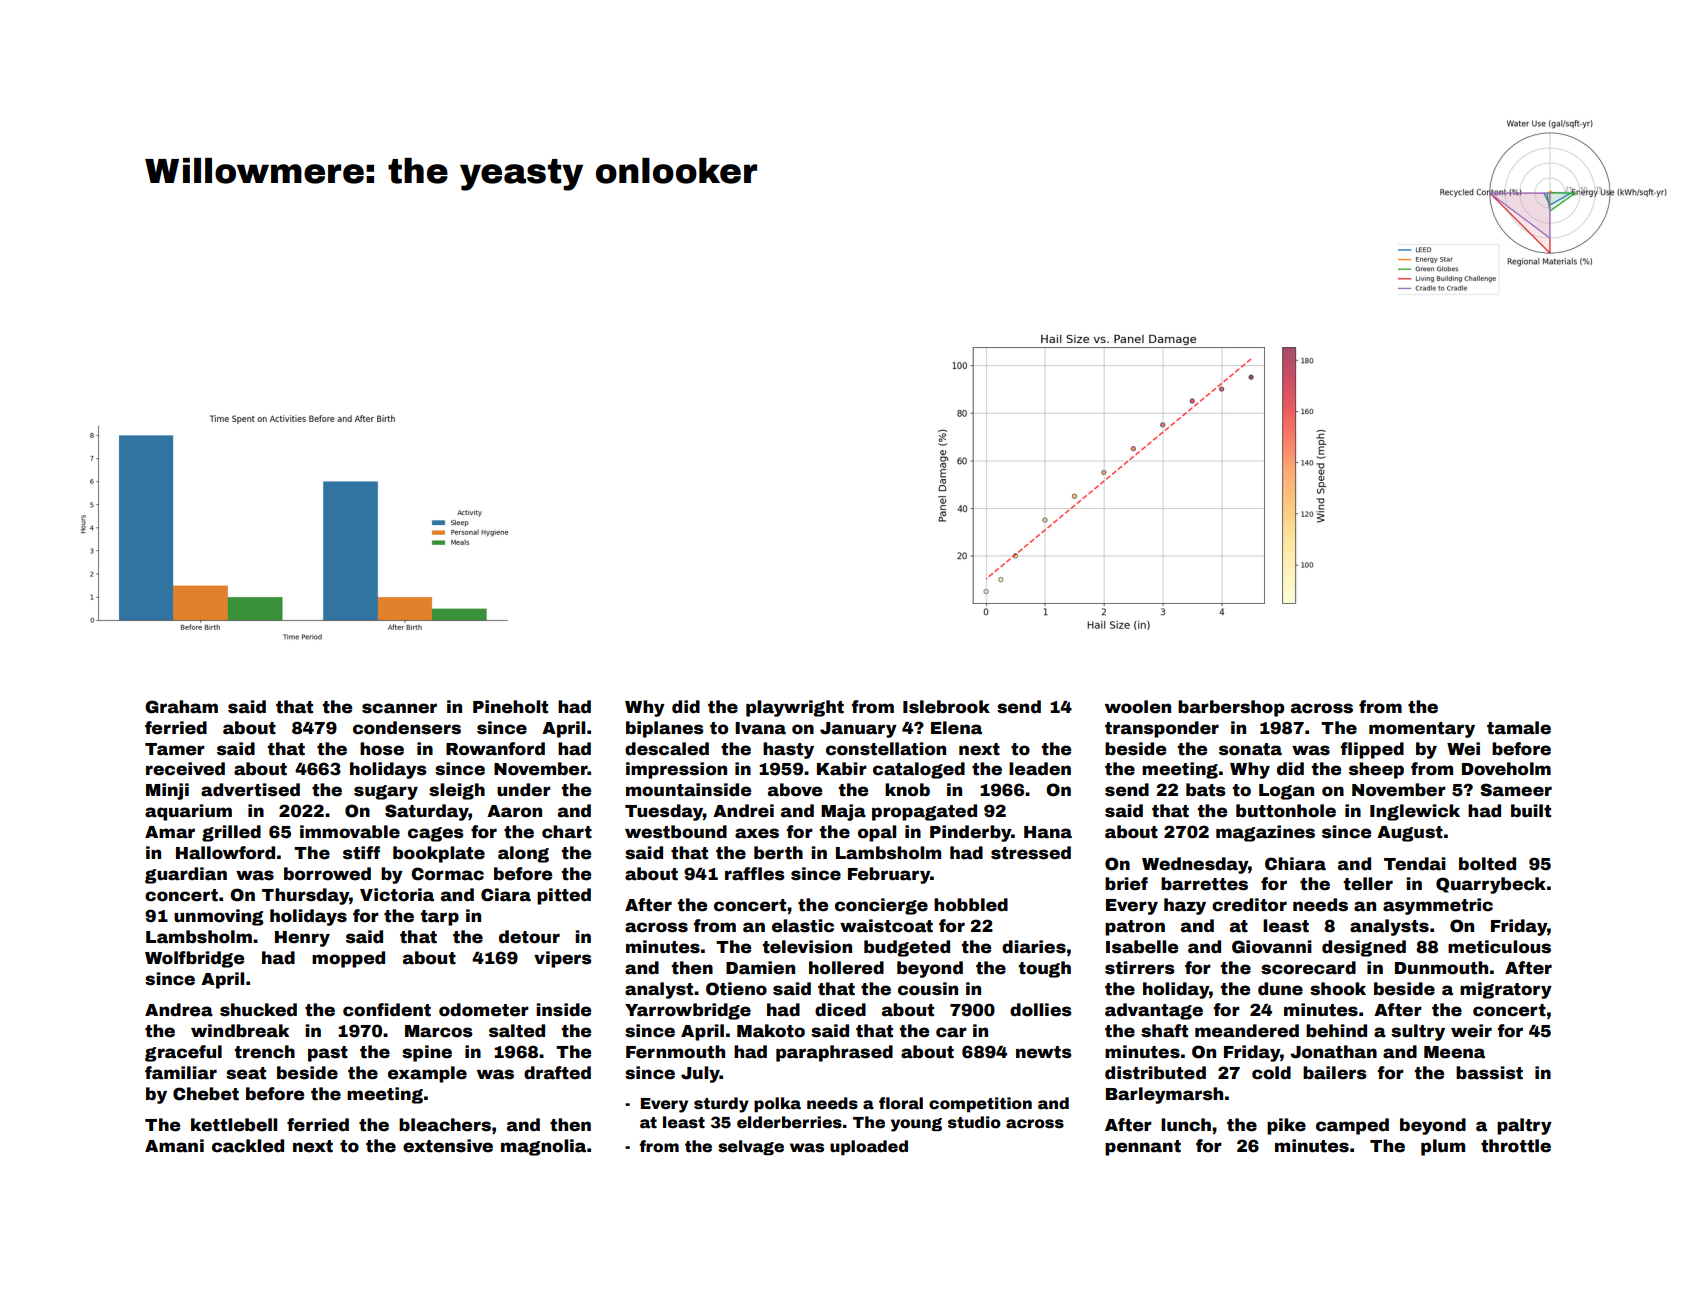 The height and width of the screenshot is (1311, 1697). Describe the element at coordinates (803, 926) in the screenshot. I see `elastic` at that location.
